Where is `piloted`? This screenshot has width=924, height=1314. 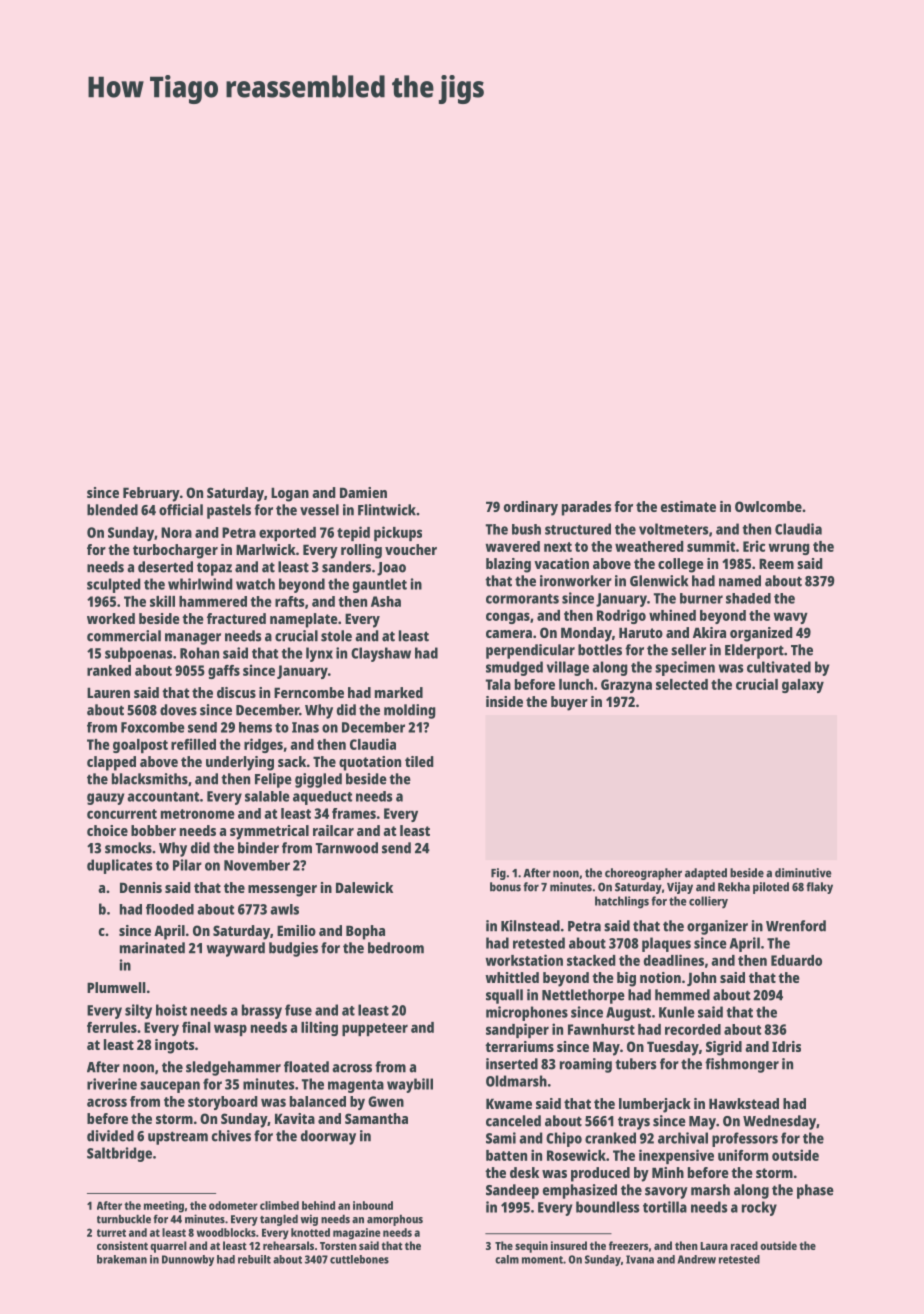 piloted is located at coordinates (771, 888).
